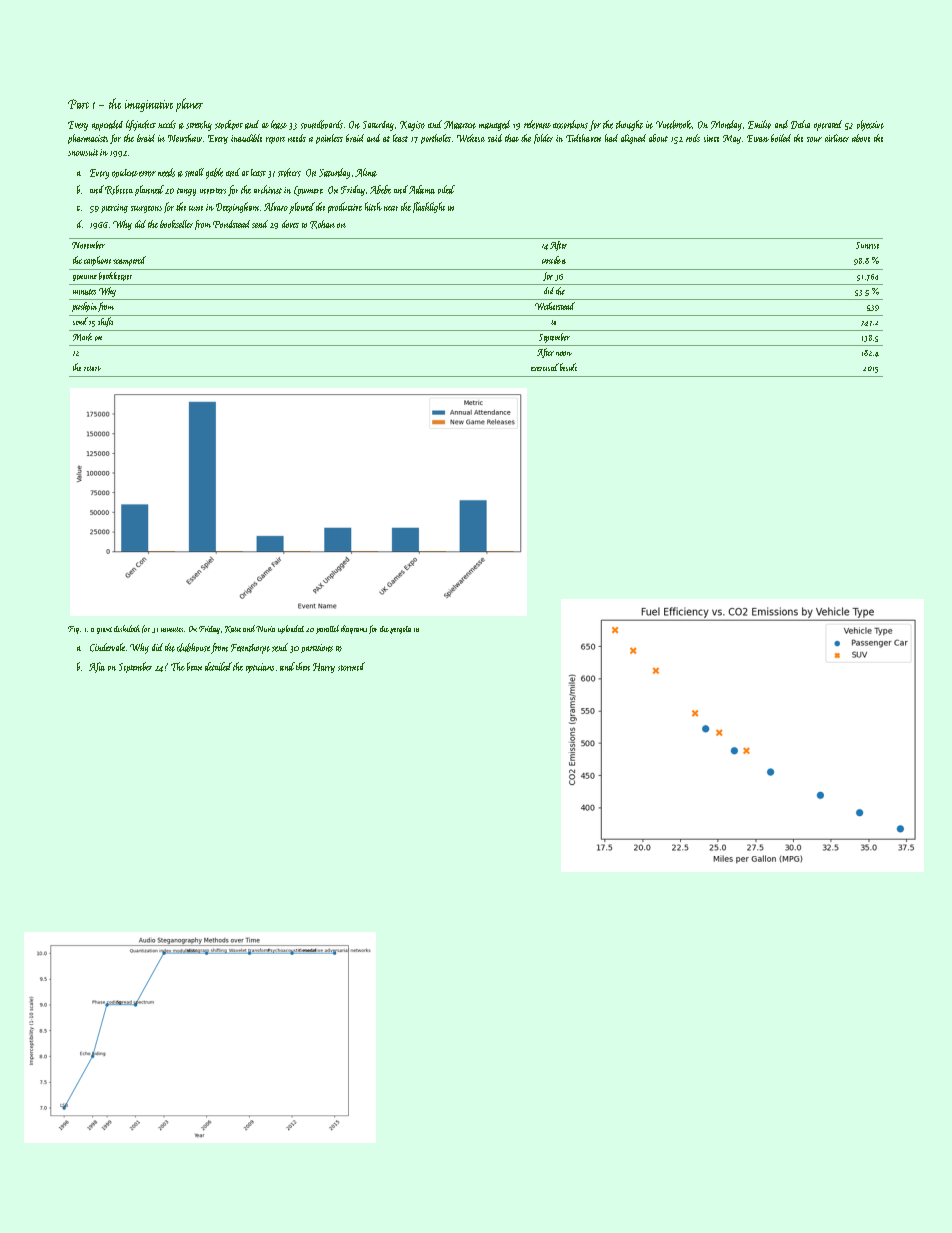  I want to click on parallel, so click(327, 629).
